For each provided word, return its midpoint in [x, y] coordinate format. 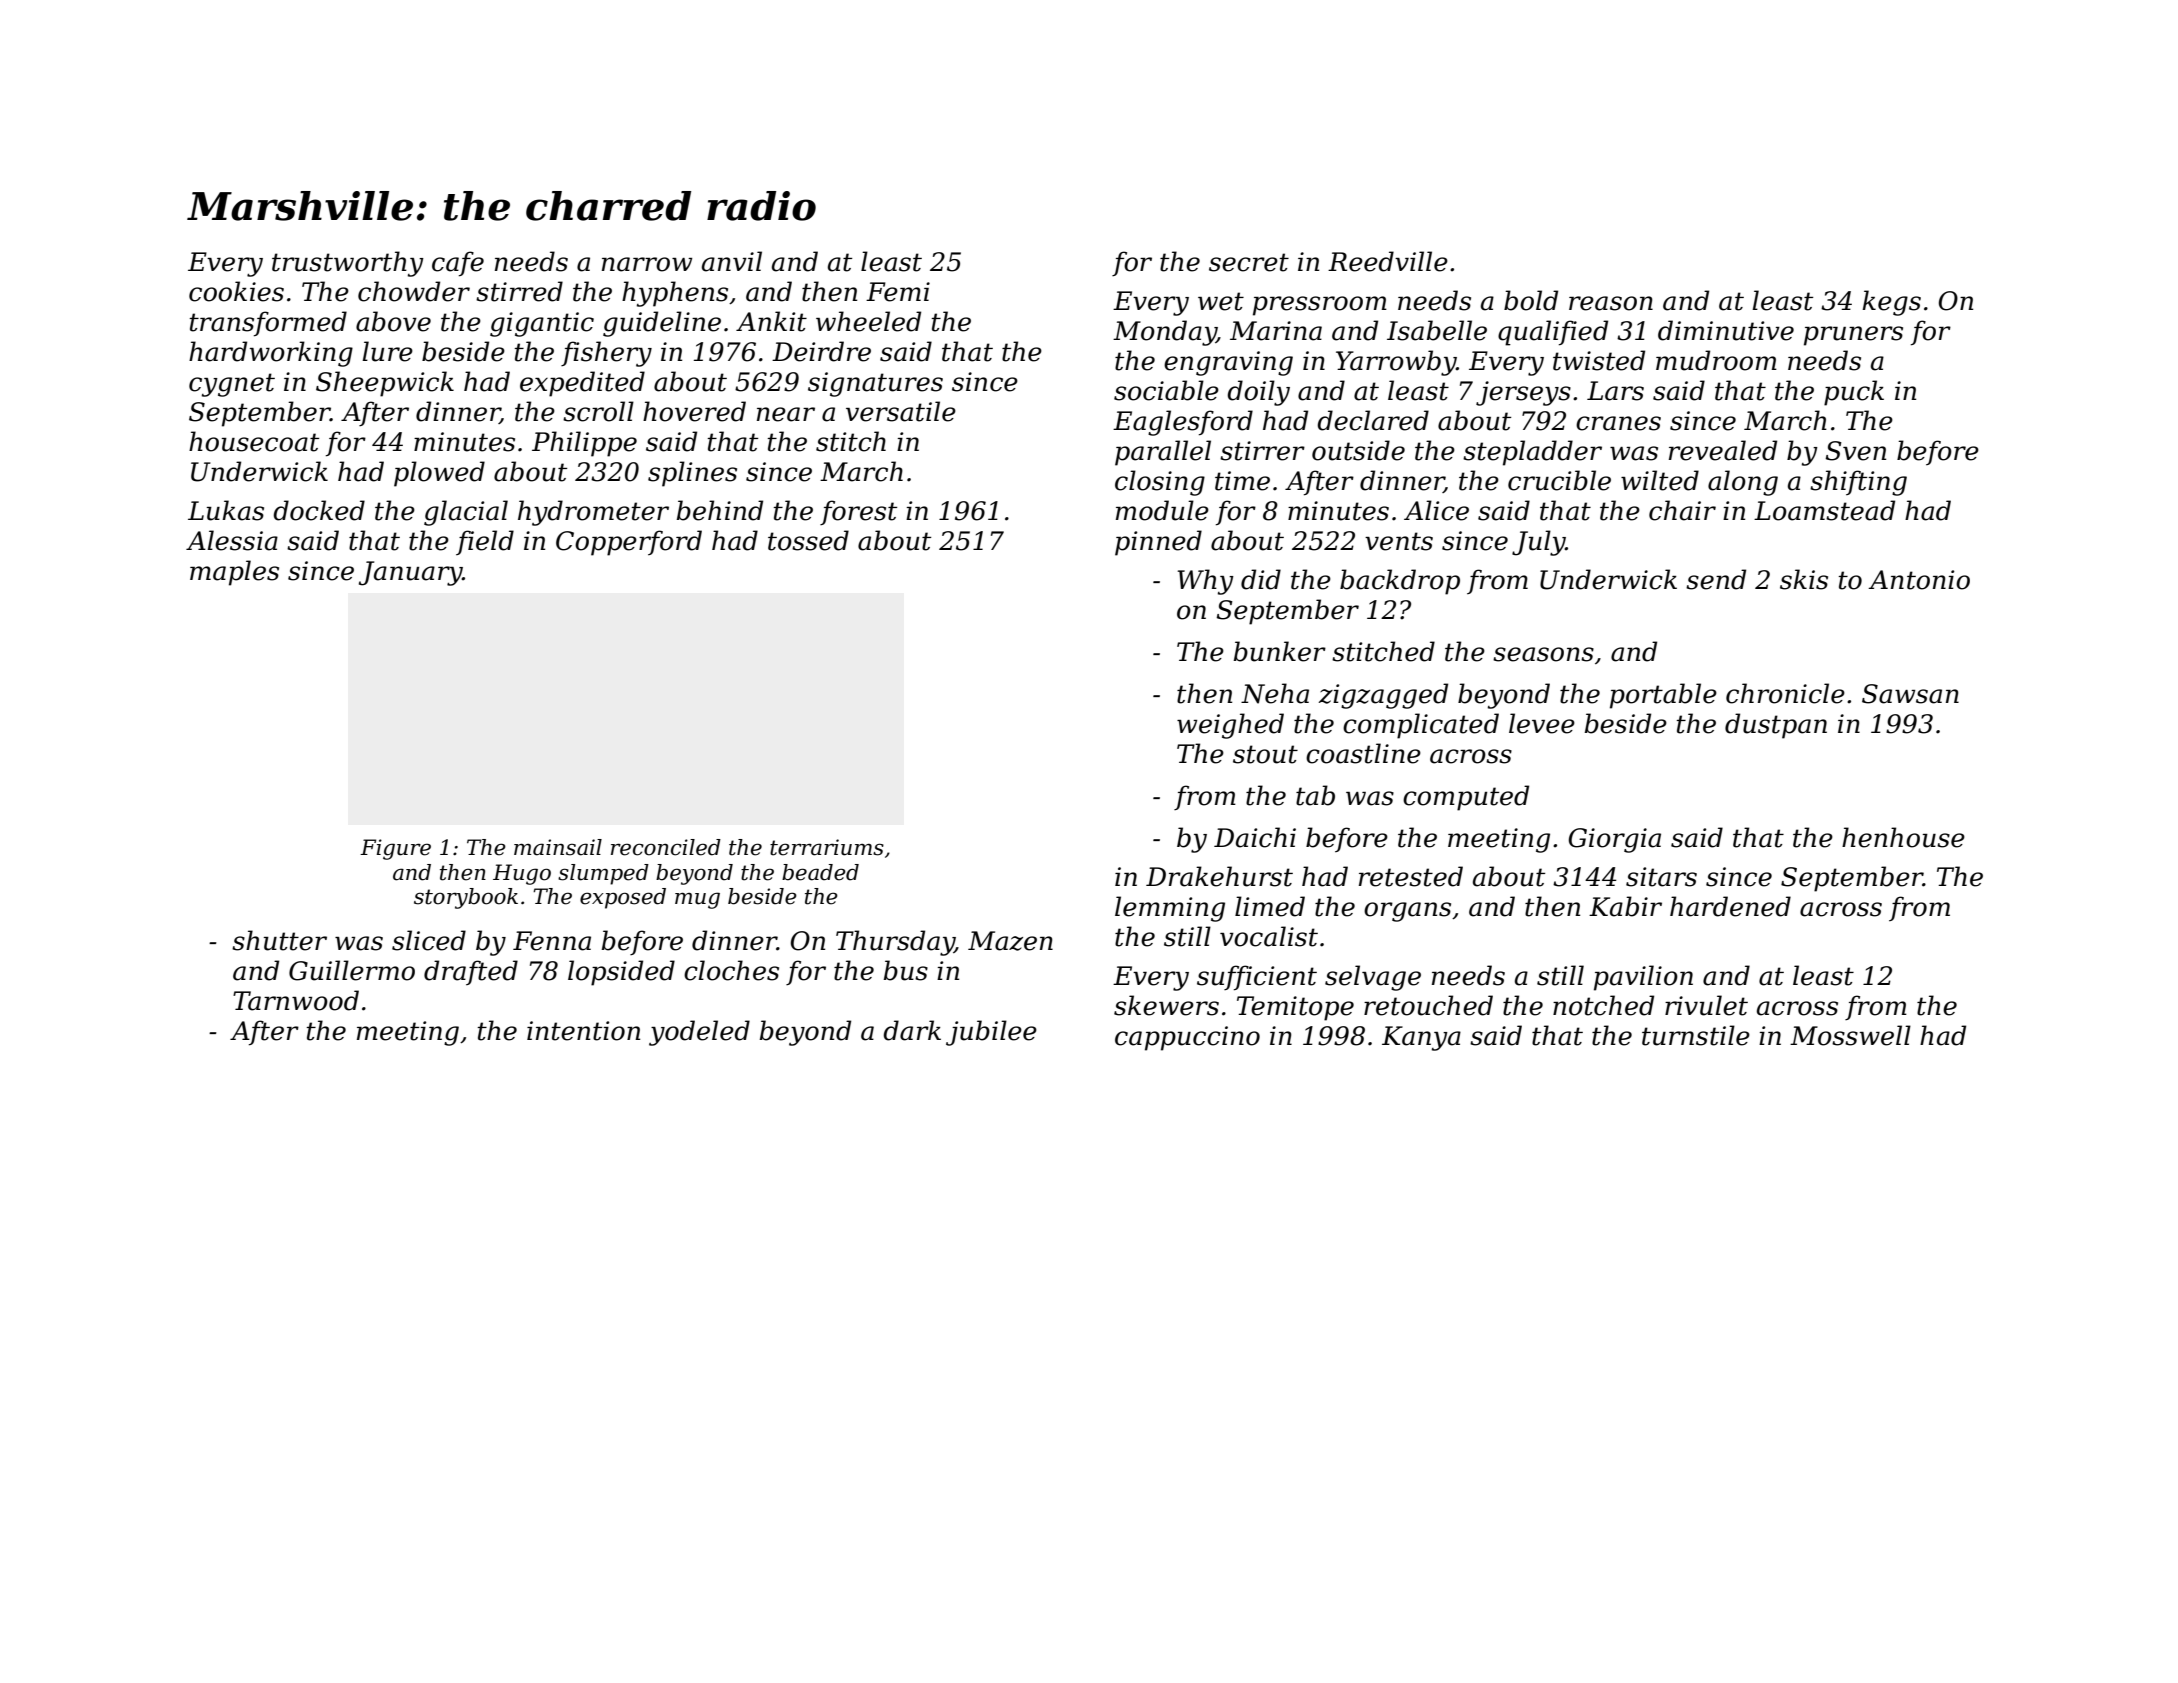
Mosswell [1850, 1035]
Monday [1164, 333]
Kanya [1421, 1038]
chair [1682, 510]
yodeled [699, 1033]
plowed [439, 474]
